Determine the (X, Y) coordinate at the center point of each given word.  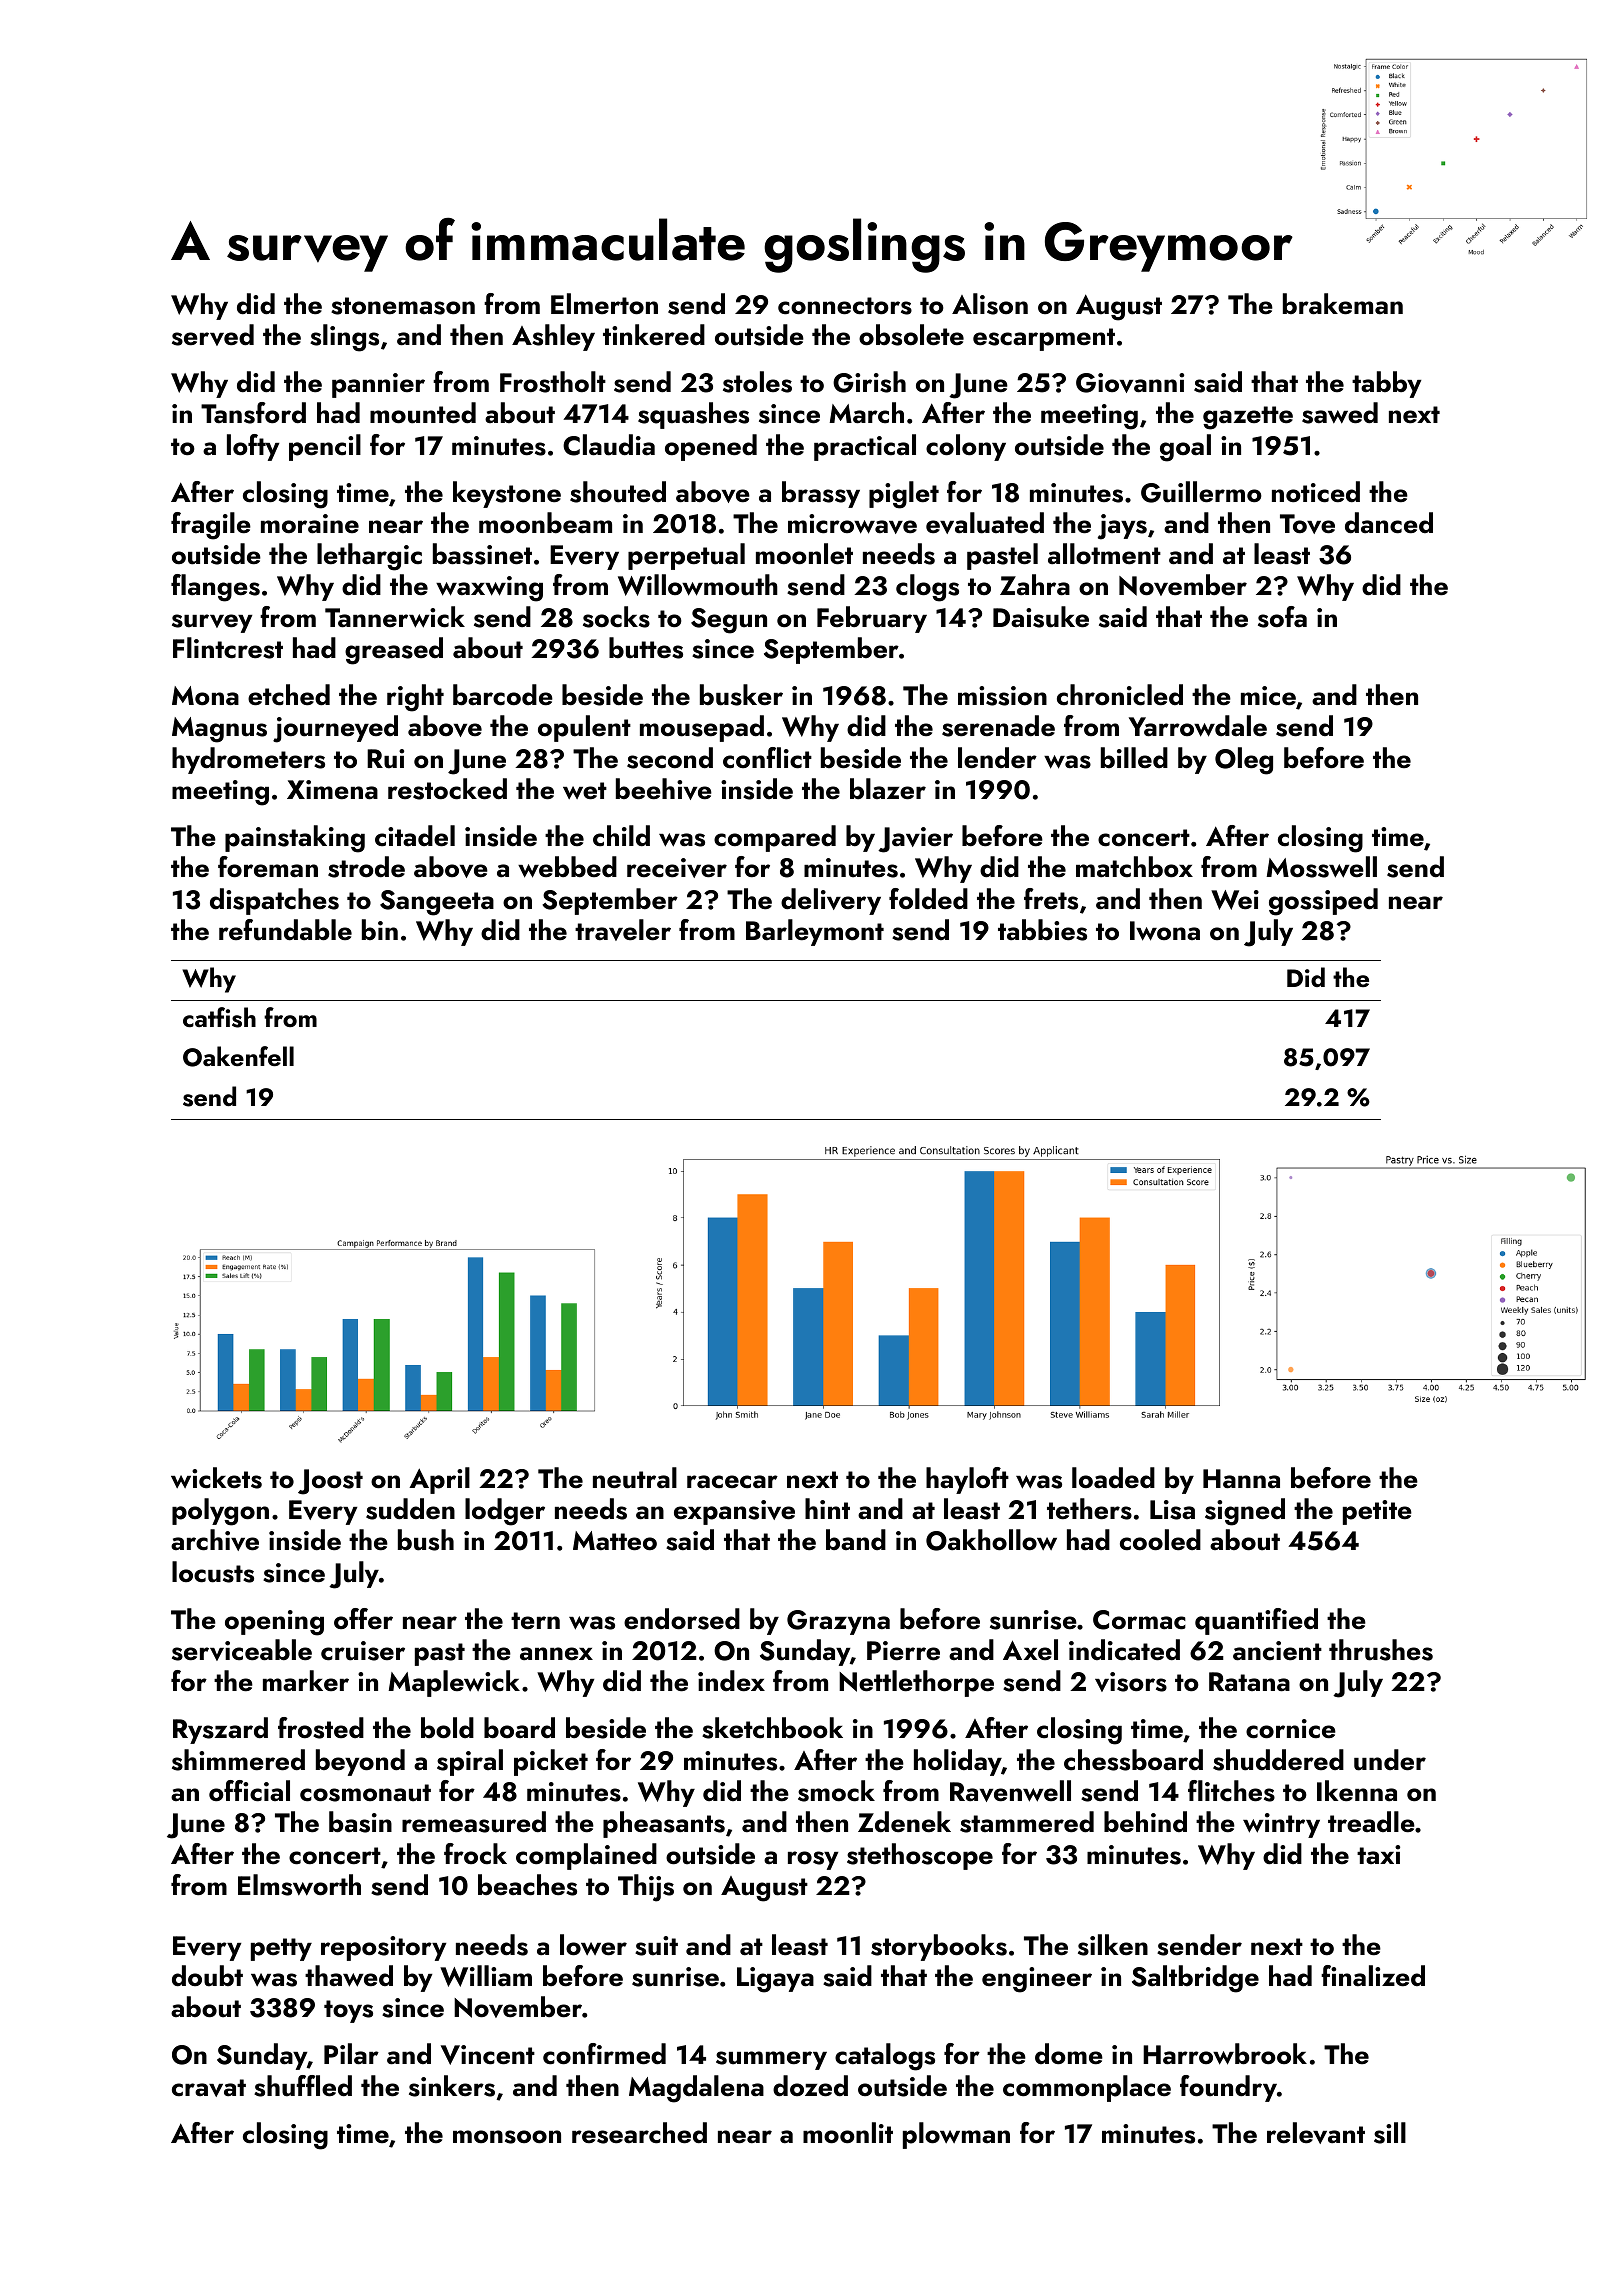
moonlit (848, 2133)
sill (1390, 2133)
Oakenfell (238, 1056)
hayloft (967, 1480)
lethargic (369, 557)
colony (966, 447)
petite (1377, 1512)
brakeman (1343, 304)
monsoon (507, 2137)
